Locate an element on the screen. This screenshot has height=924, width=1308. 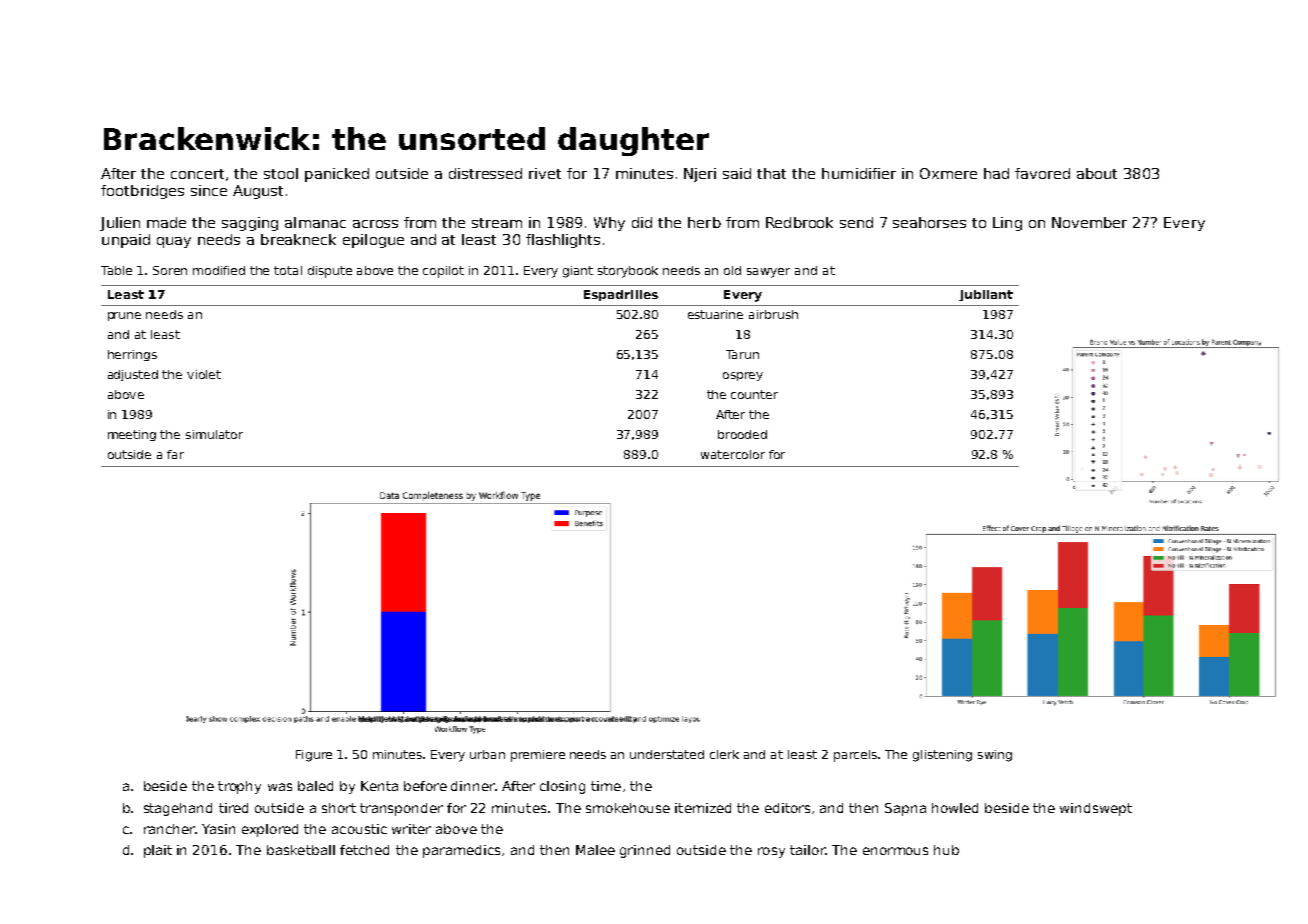
Figure is located at coordinates (314, 756).
